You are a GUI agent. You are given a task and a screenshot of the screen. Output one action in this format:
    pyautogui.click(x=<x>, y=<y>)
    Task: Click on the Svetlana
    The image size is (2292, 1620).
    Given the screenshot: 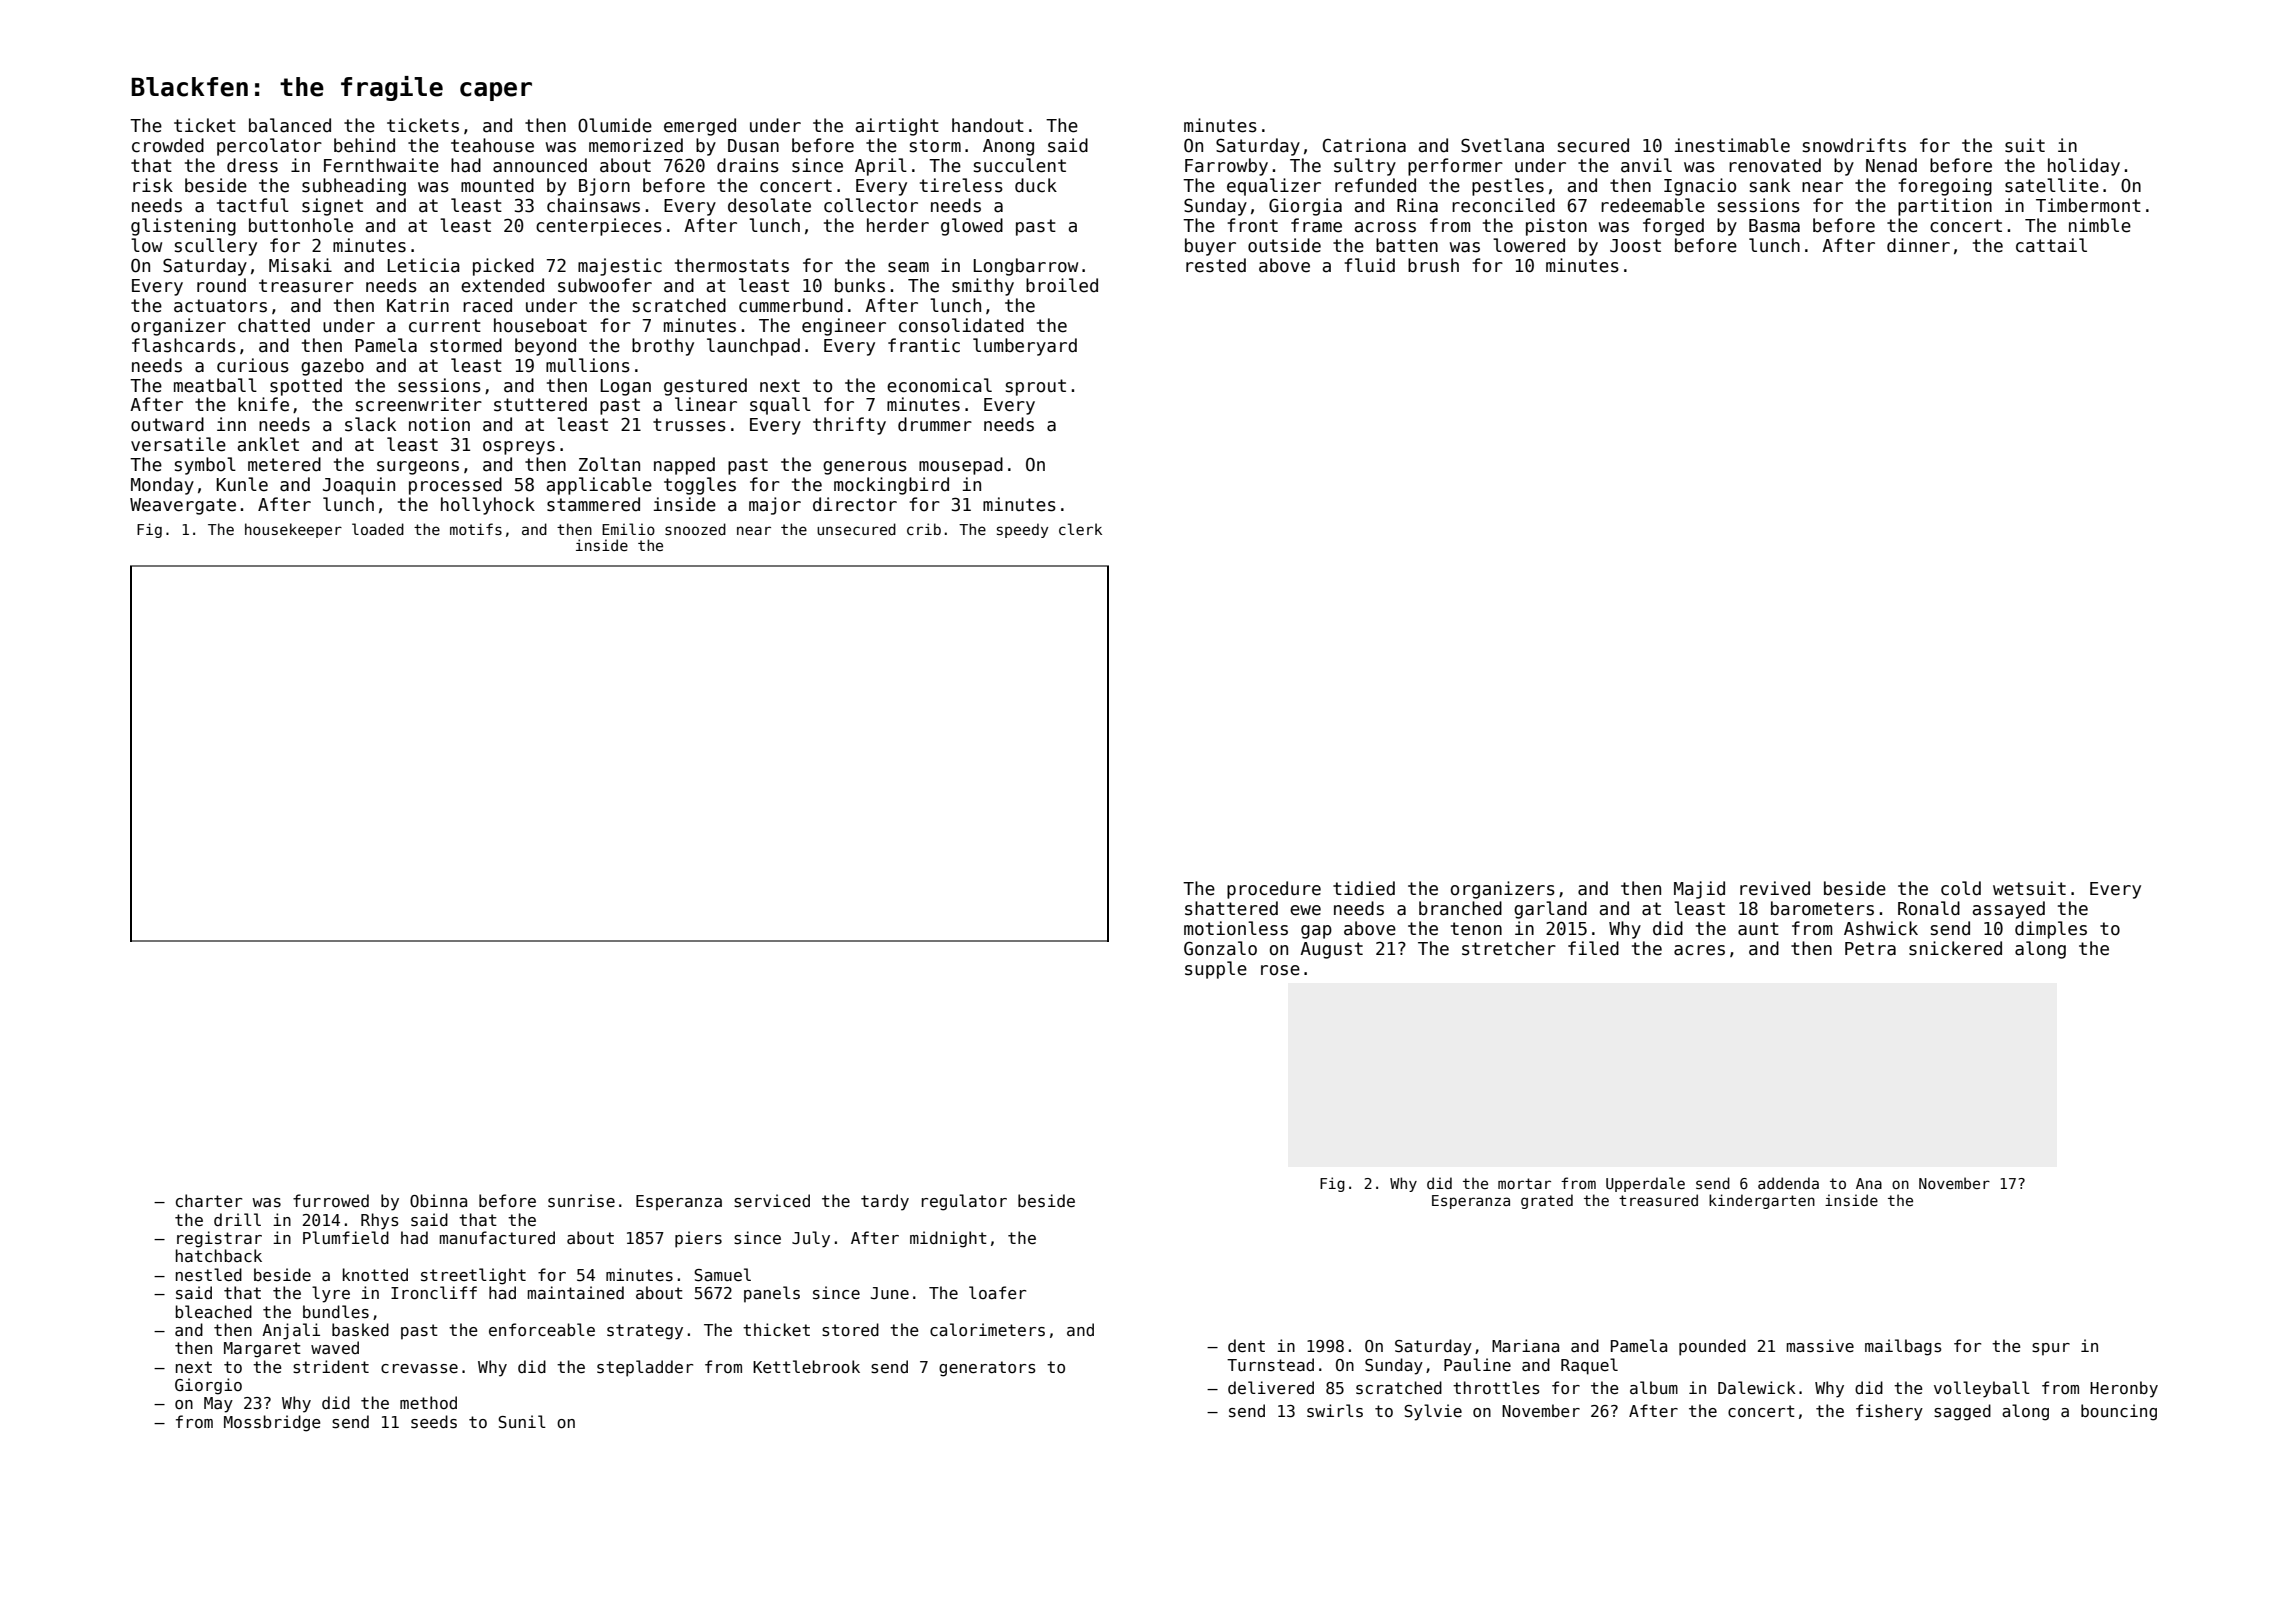 What is the action you would take?
    pyautogui.click(x=1502, y=145)
